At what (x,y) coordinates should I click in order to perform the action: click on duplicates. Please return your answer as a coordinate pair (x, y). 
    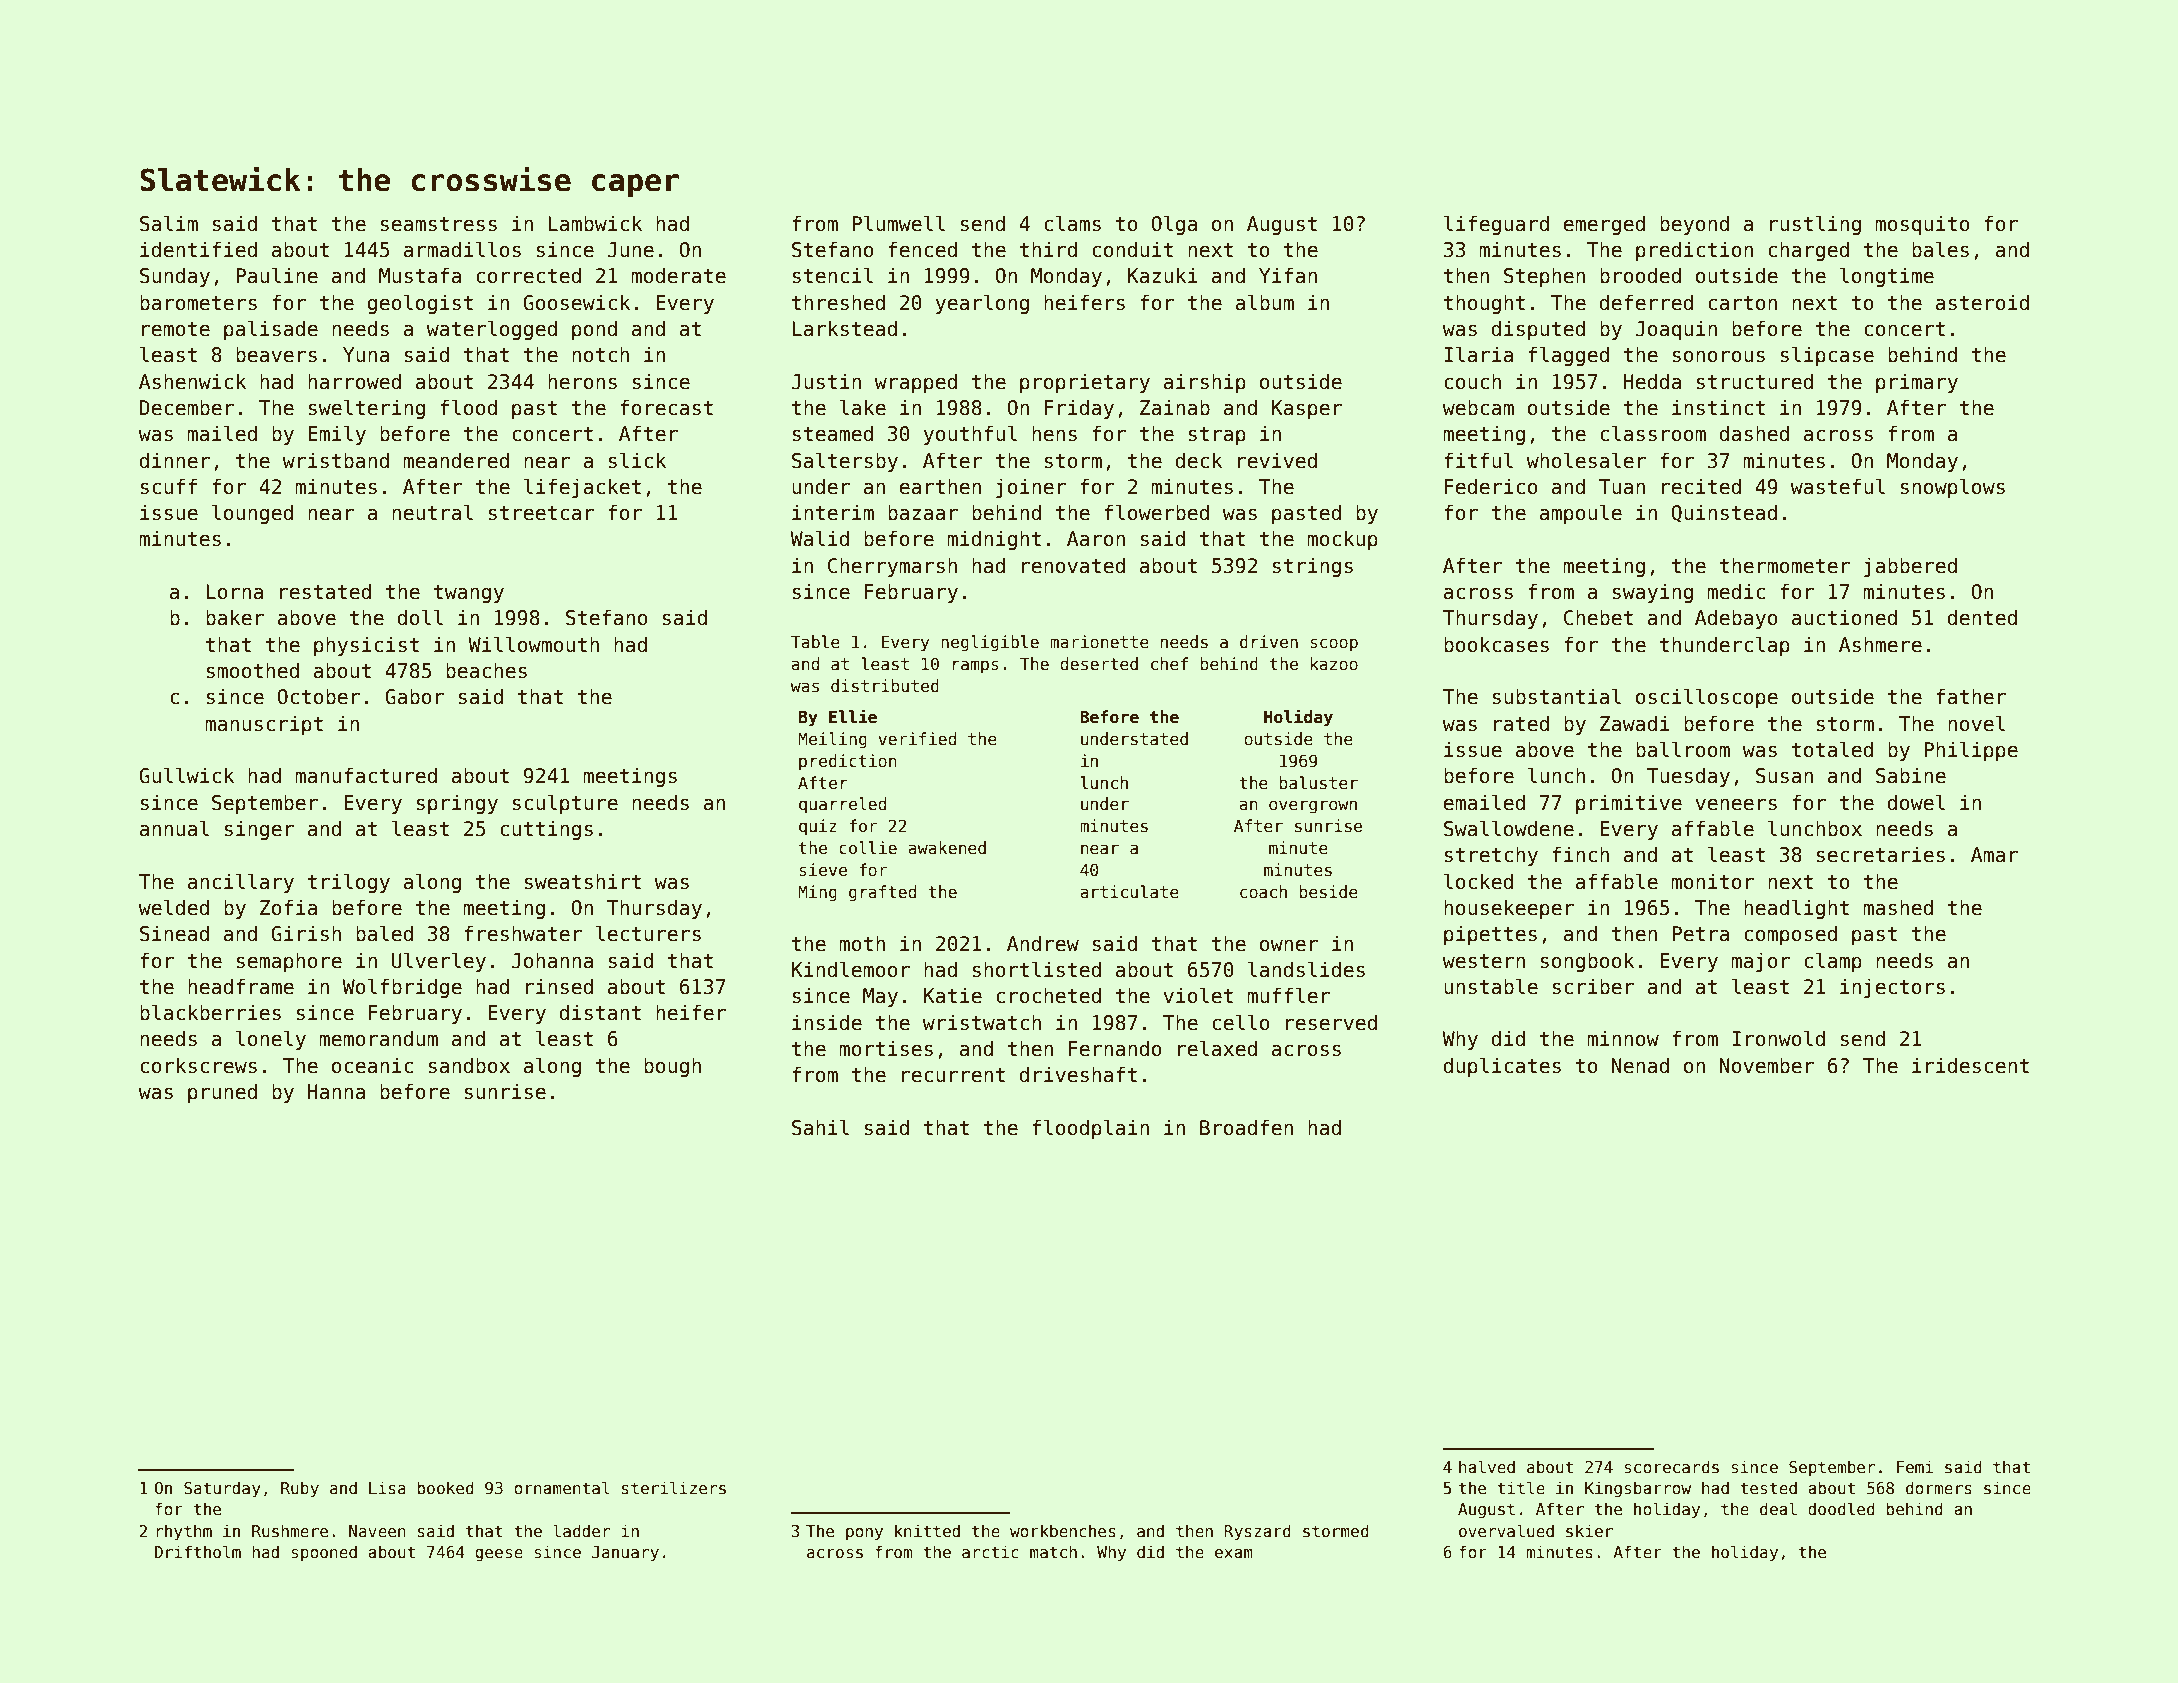
    Looking at the image, I should click on (1502, 1067).
